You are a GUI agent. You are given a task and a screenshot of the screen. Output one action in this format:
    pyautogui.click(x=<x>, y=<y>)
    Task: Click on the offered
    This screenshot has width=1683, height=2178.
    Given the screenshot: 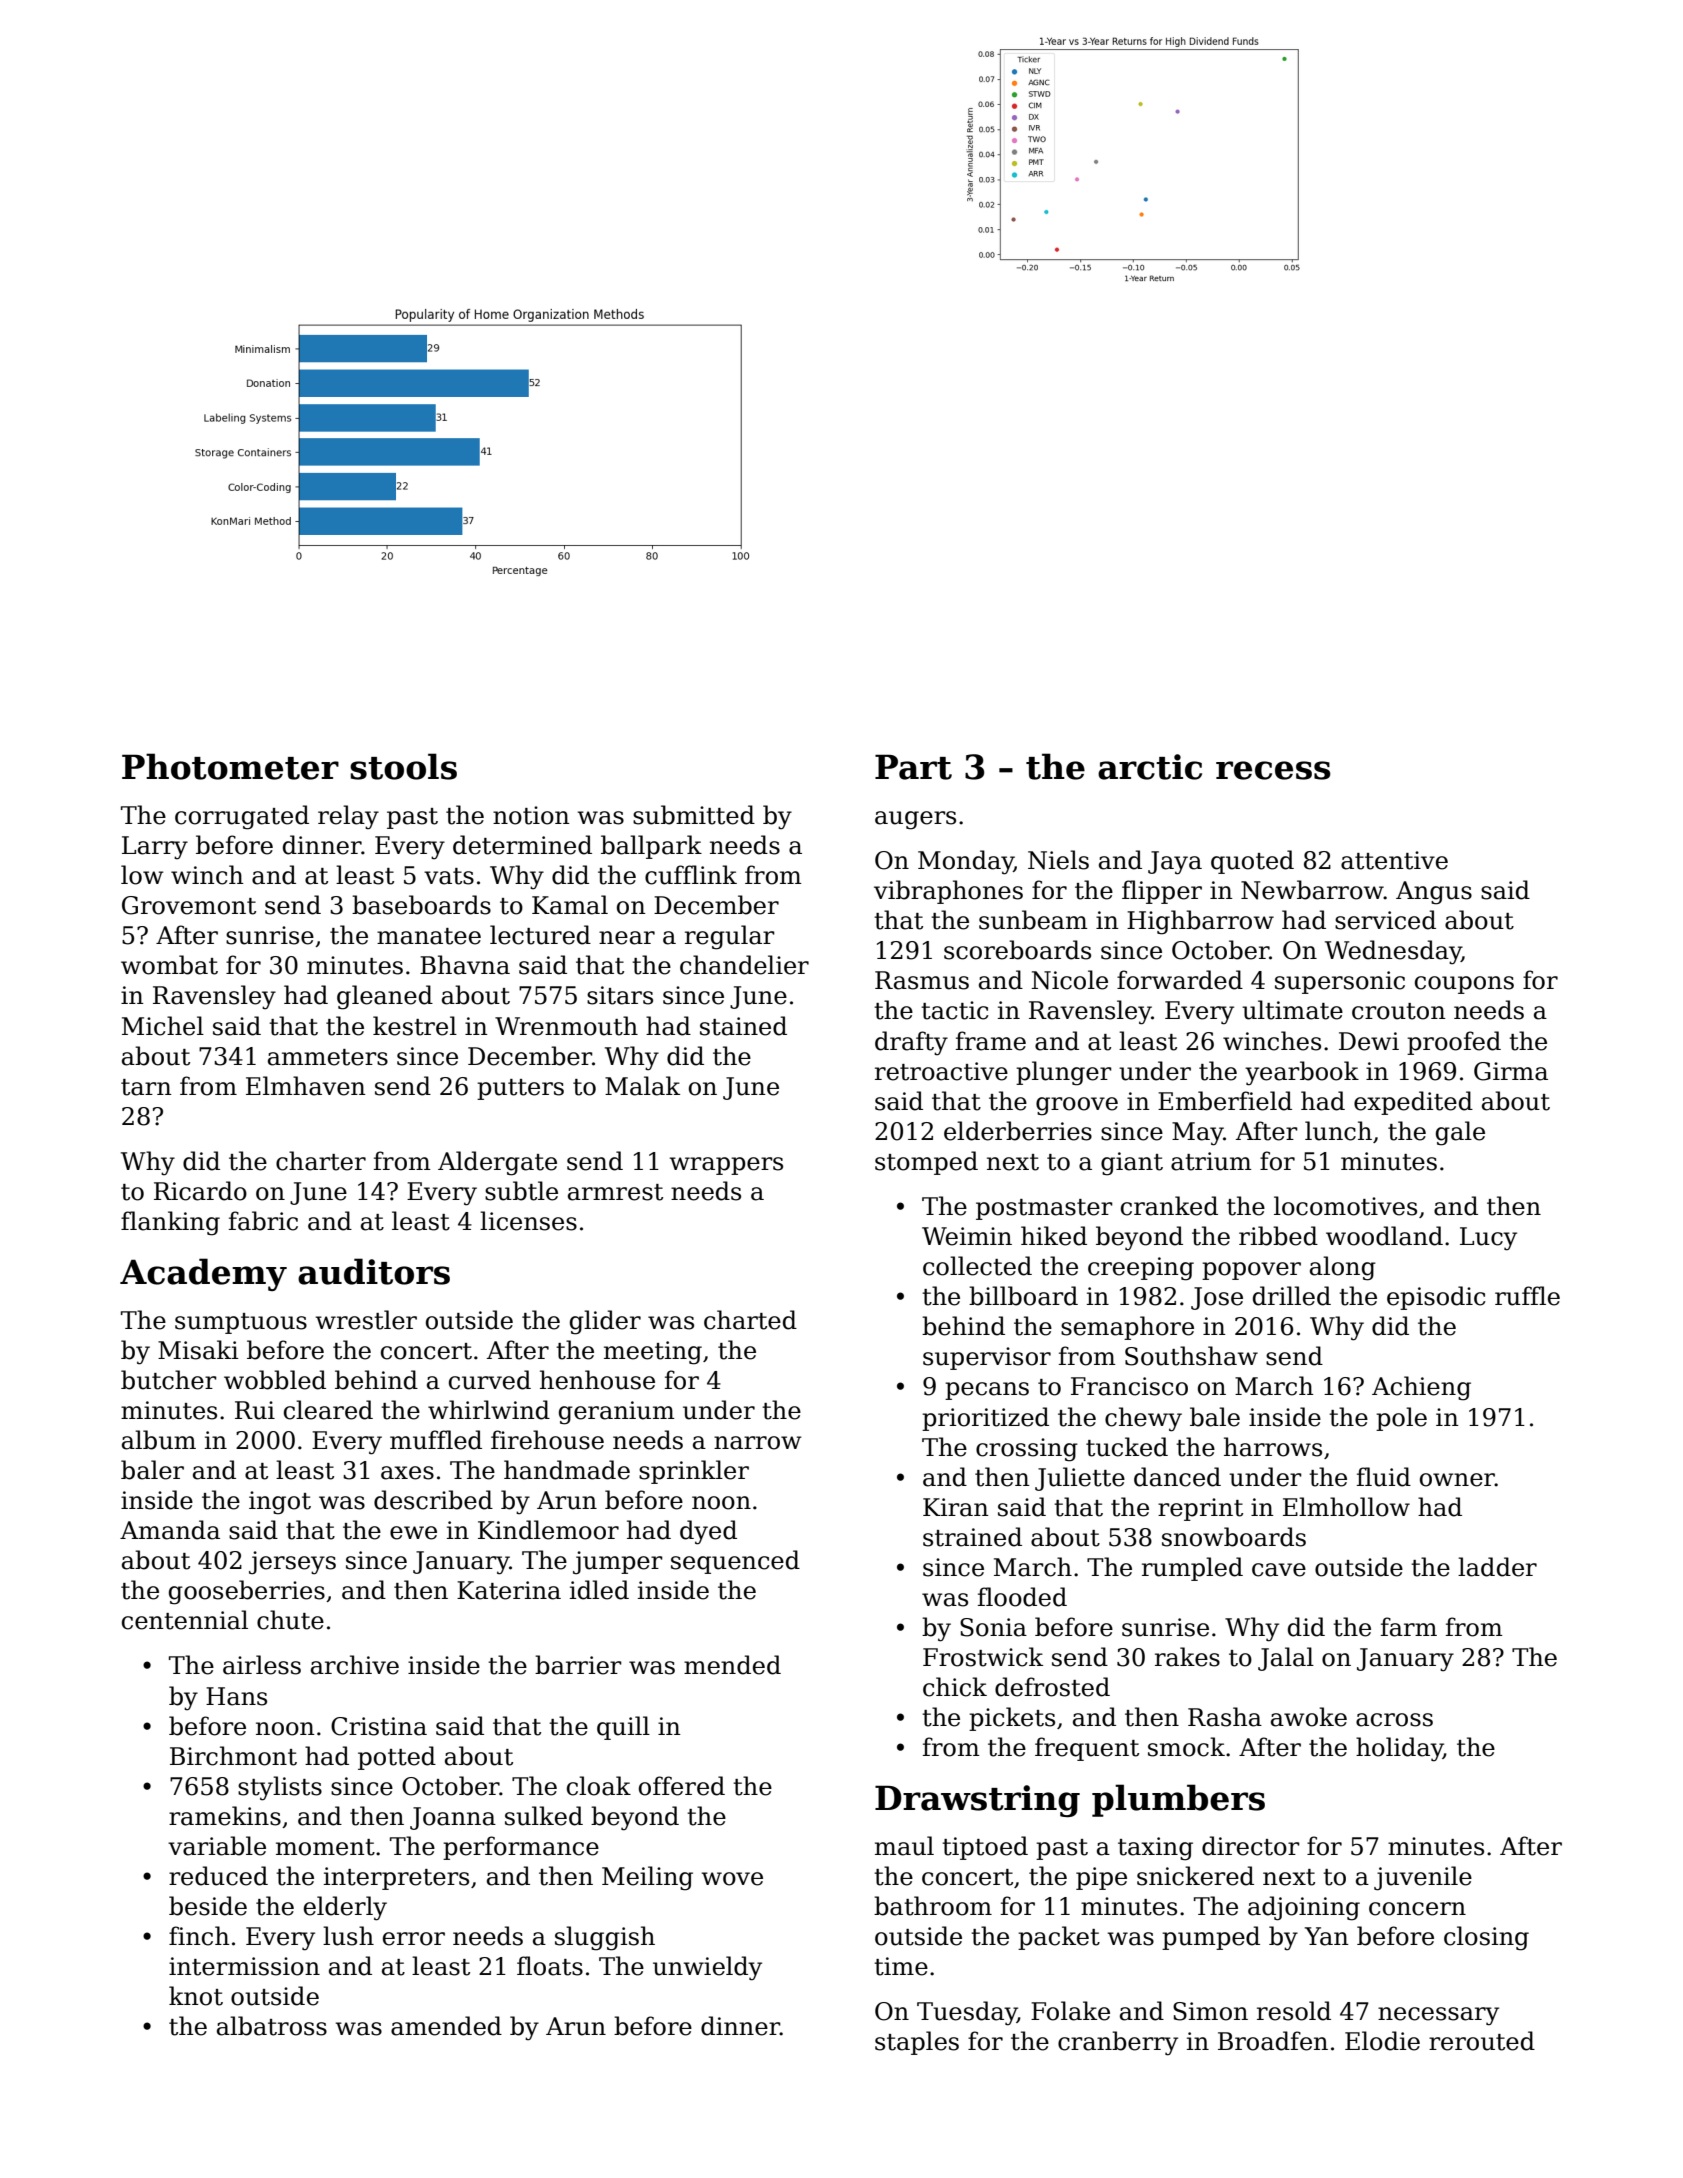 What is the action you would take?
    pyautogui.click(x=682, y=1786)
